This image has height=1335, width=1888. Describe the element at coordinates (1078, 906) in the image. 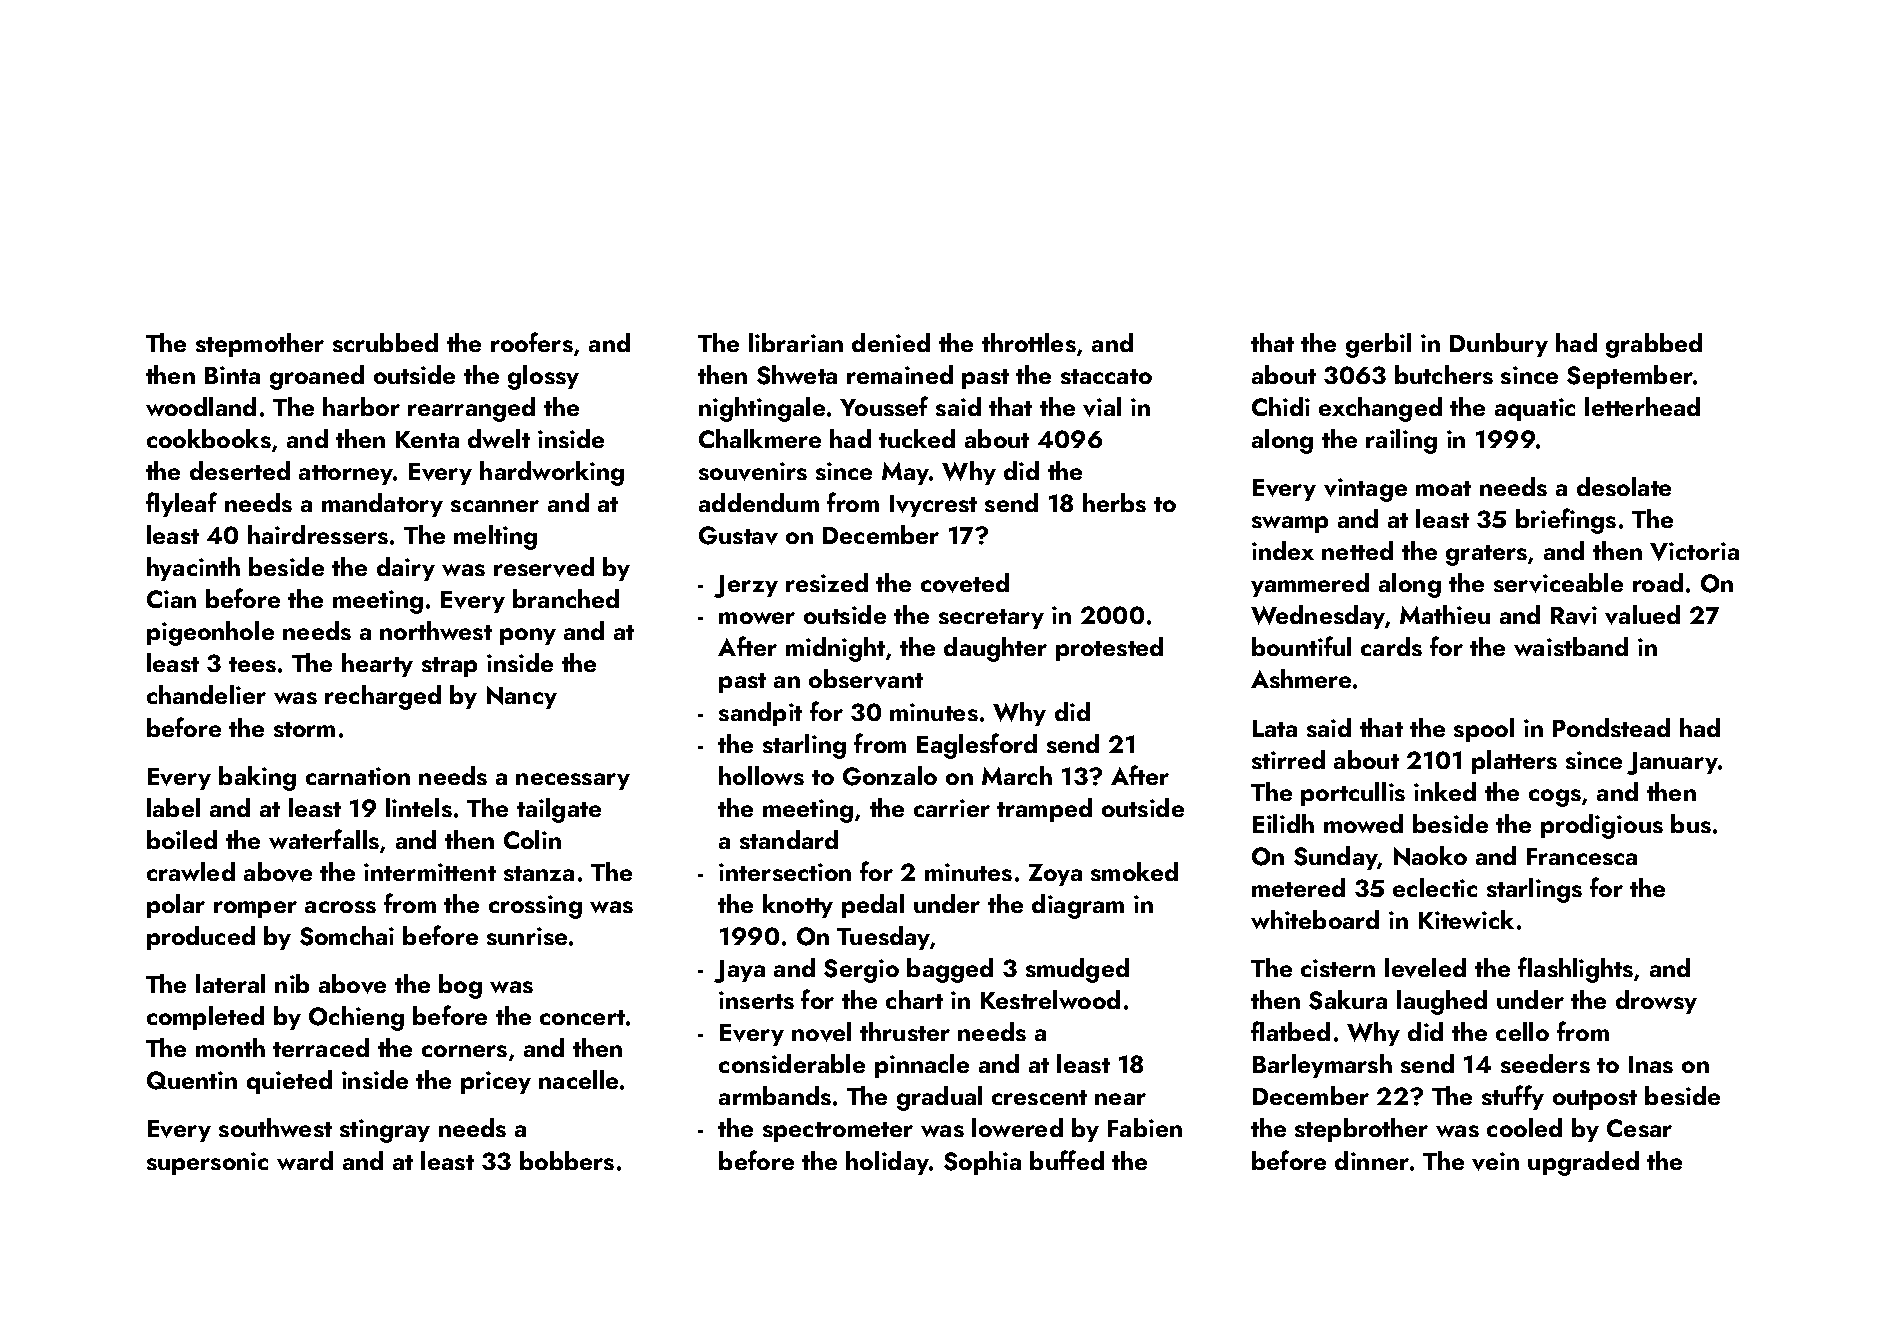

I see `diagram` at that location.
